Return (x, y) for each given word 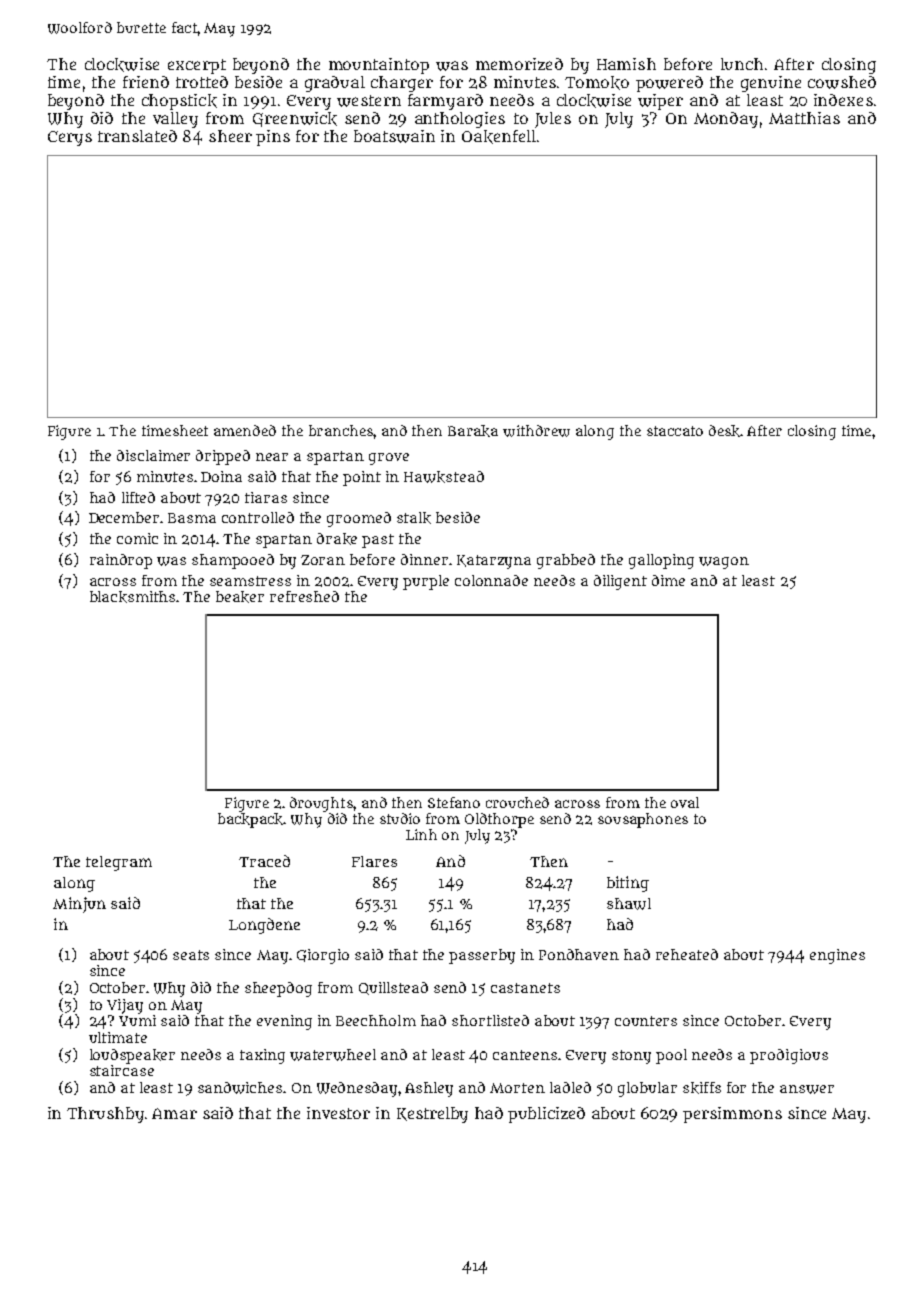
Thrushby (105, 1115)
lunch (742, 64)
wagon (724, 563)
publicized (546, 1115)
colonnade (491, 580)
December (124, 517)
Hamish (626, 64)
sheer (230, 136)
